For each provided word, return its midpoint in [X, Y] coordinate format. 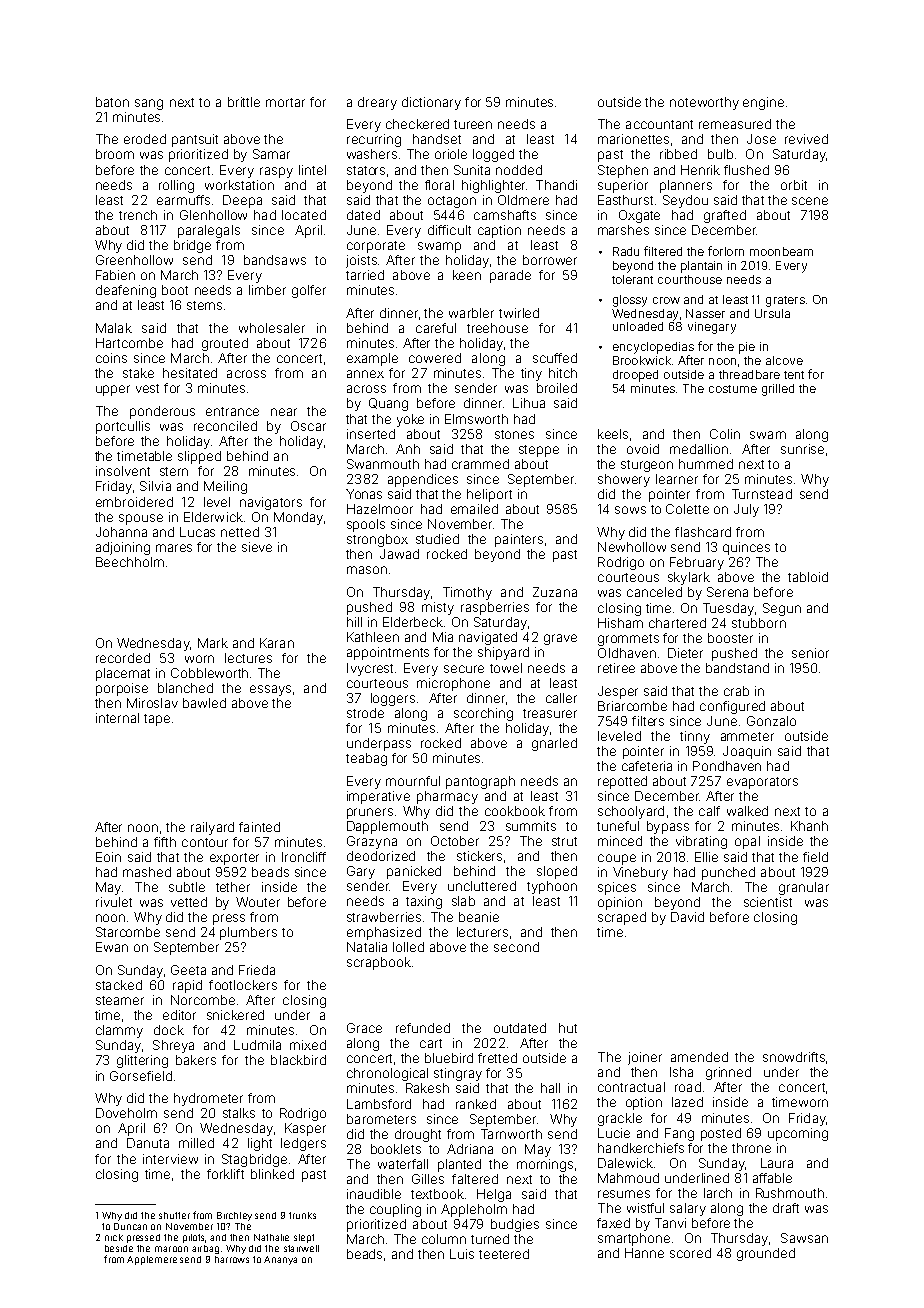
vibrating [701, 842]
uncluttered [482, 886]
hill [354, 622]
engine [763, 103]
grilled [778, 390]
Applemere [152, 1260]
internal [117, 718]
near [284, 412]
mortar [285, 102]
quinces [746, 548]
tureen [473, 124]
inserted [371, 434]
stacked [119, 985]
